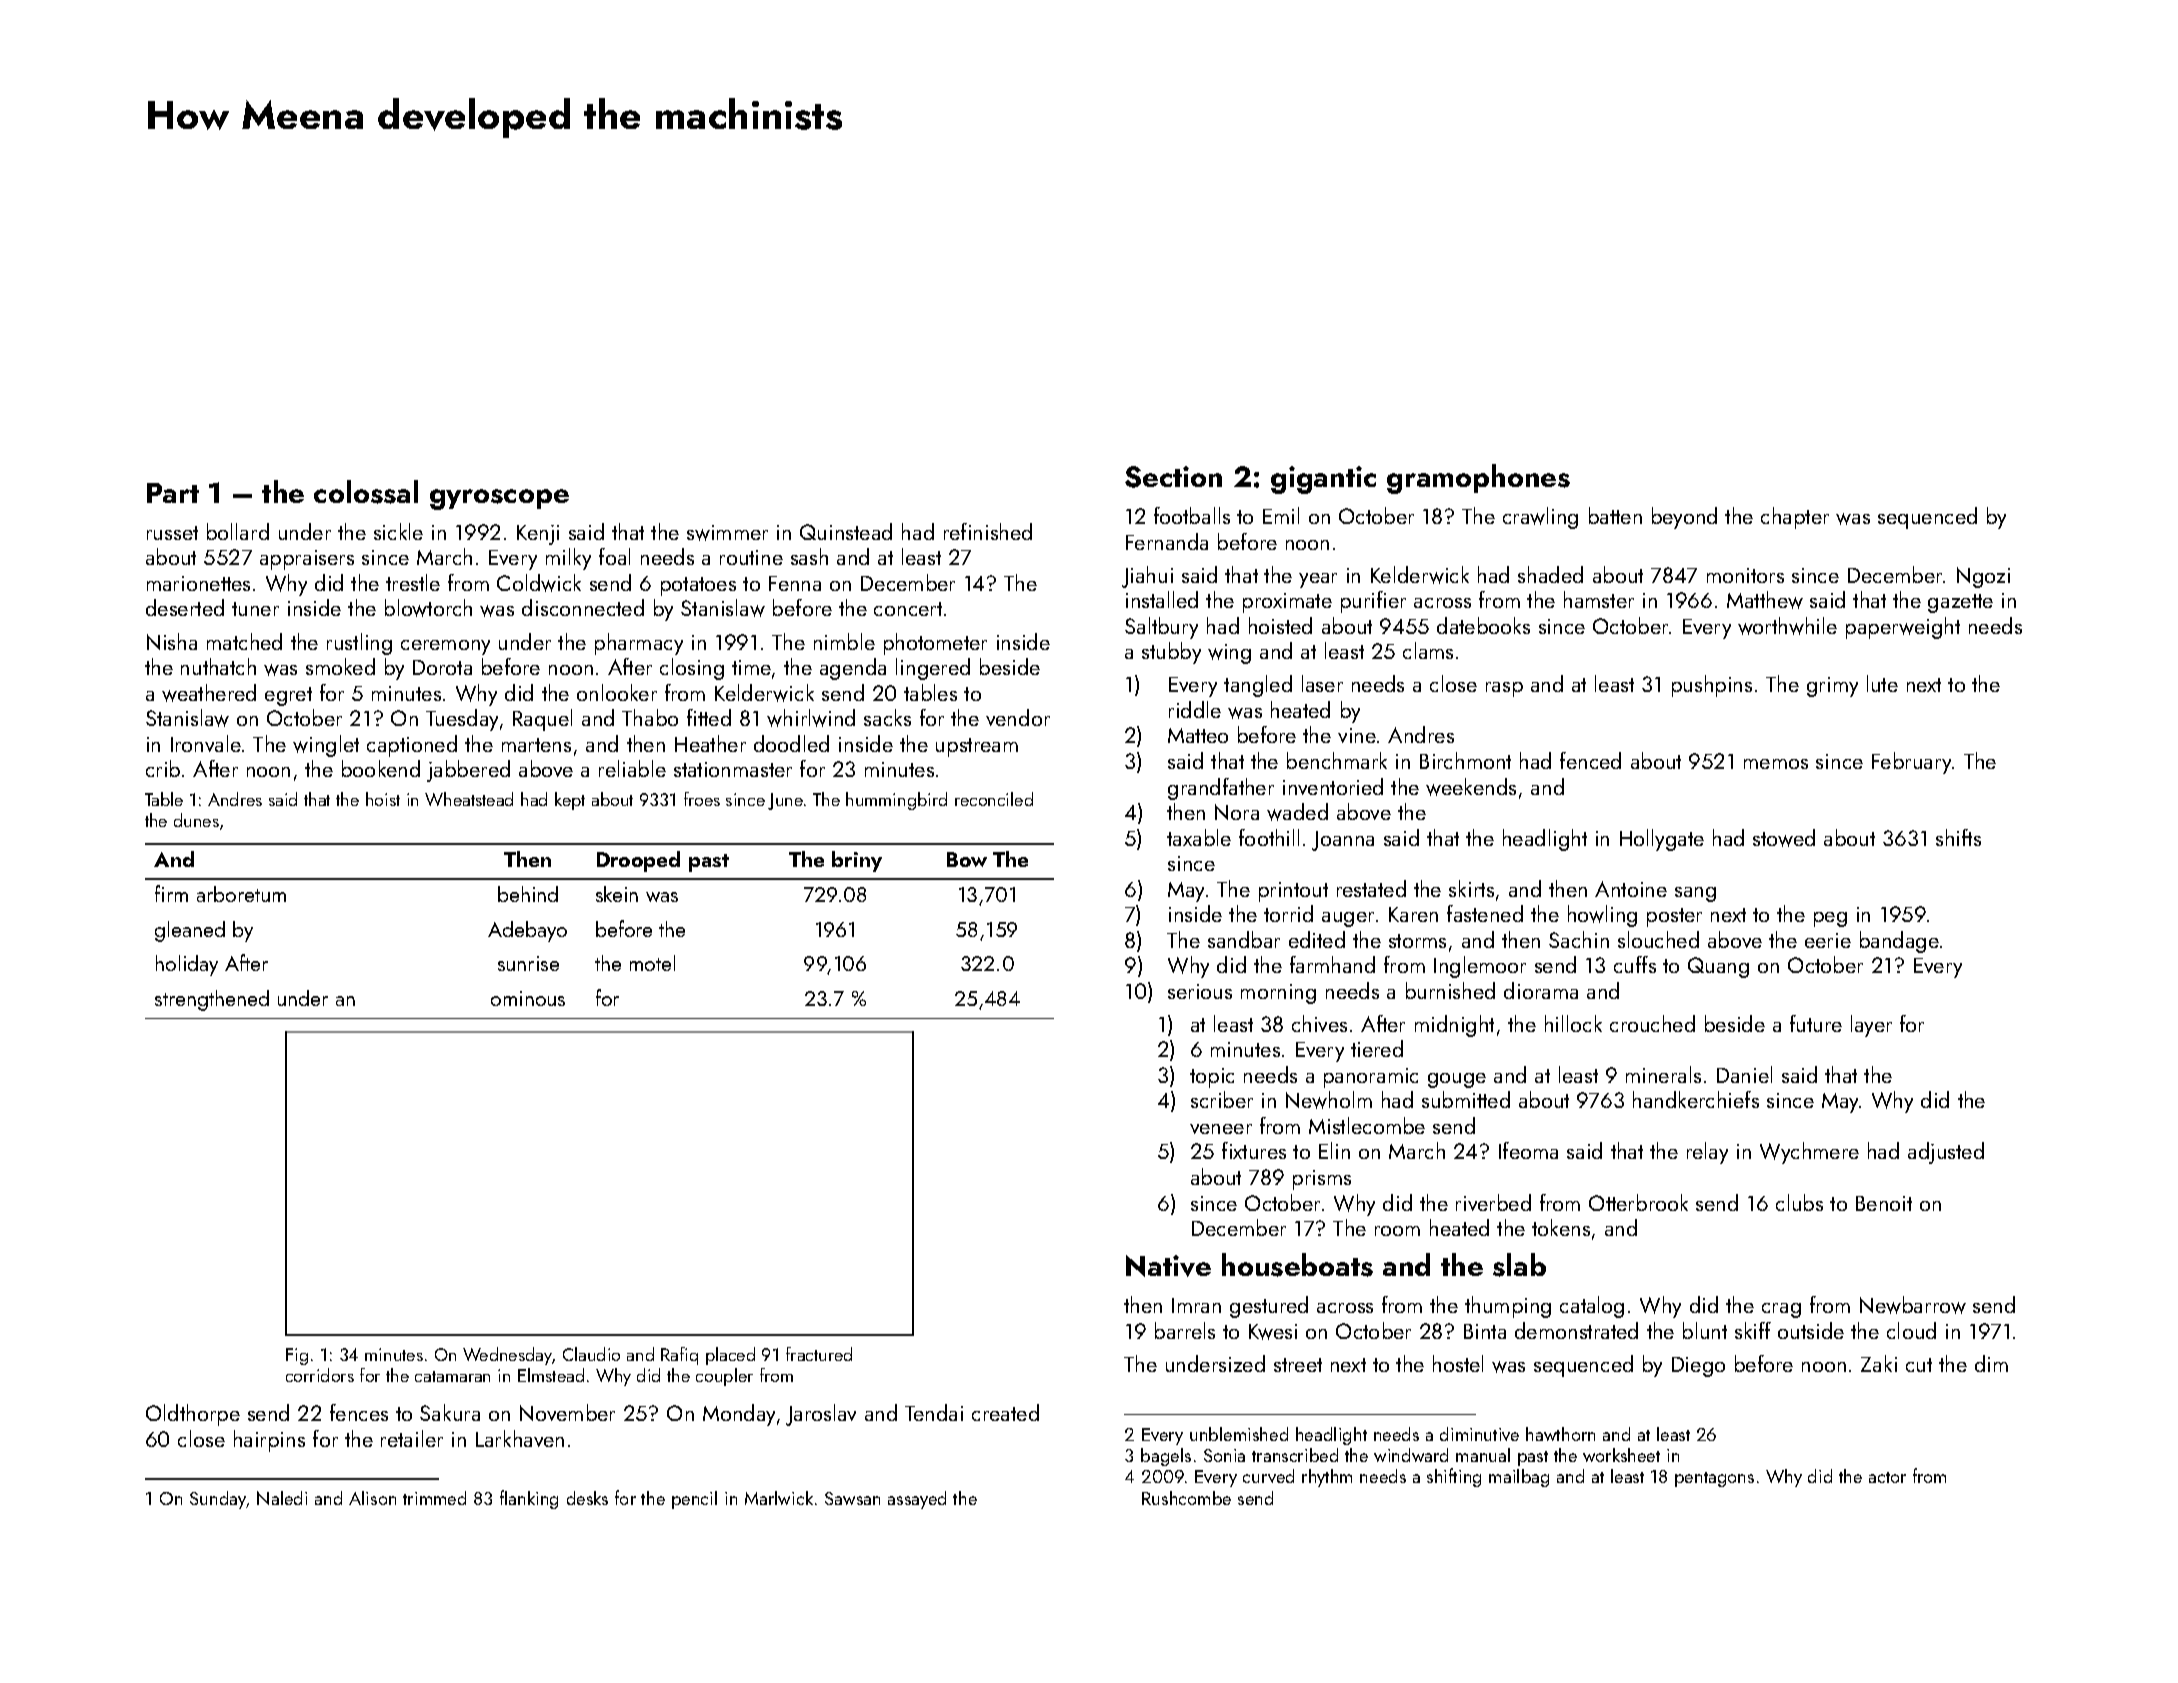 The image size is (2178, 1683). Describe the element at coordinates (1323, 480) in the page. I see `gigantic` at that location.
